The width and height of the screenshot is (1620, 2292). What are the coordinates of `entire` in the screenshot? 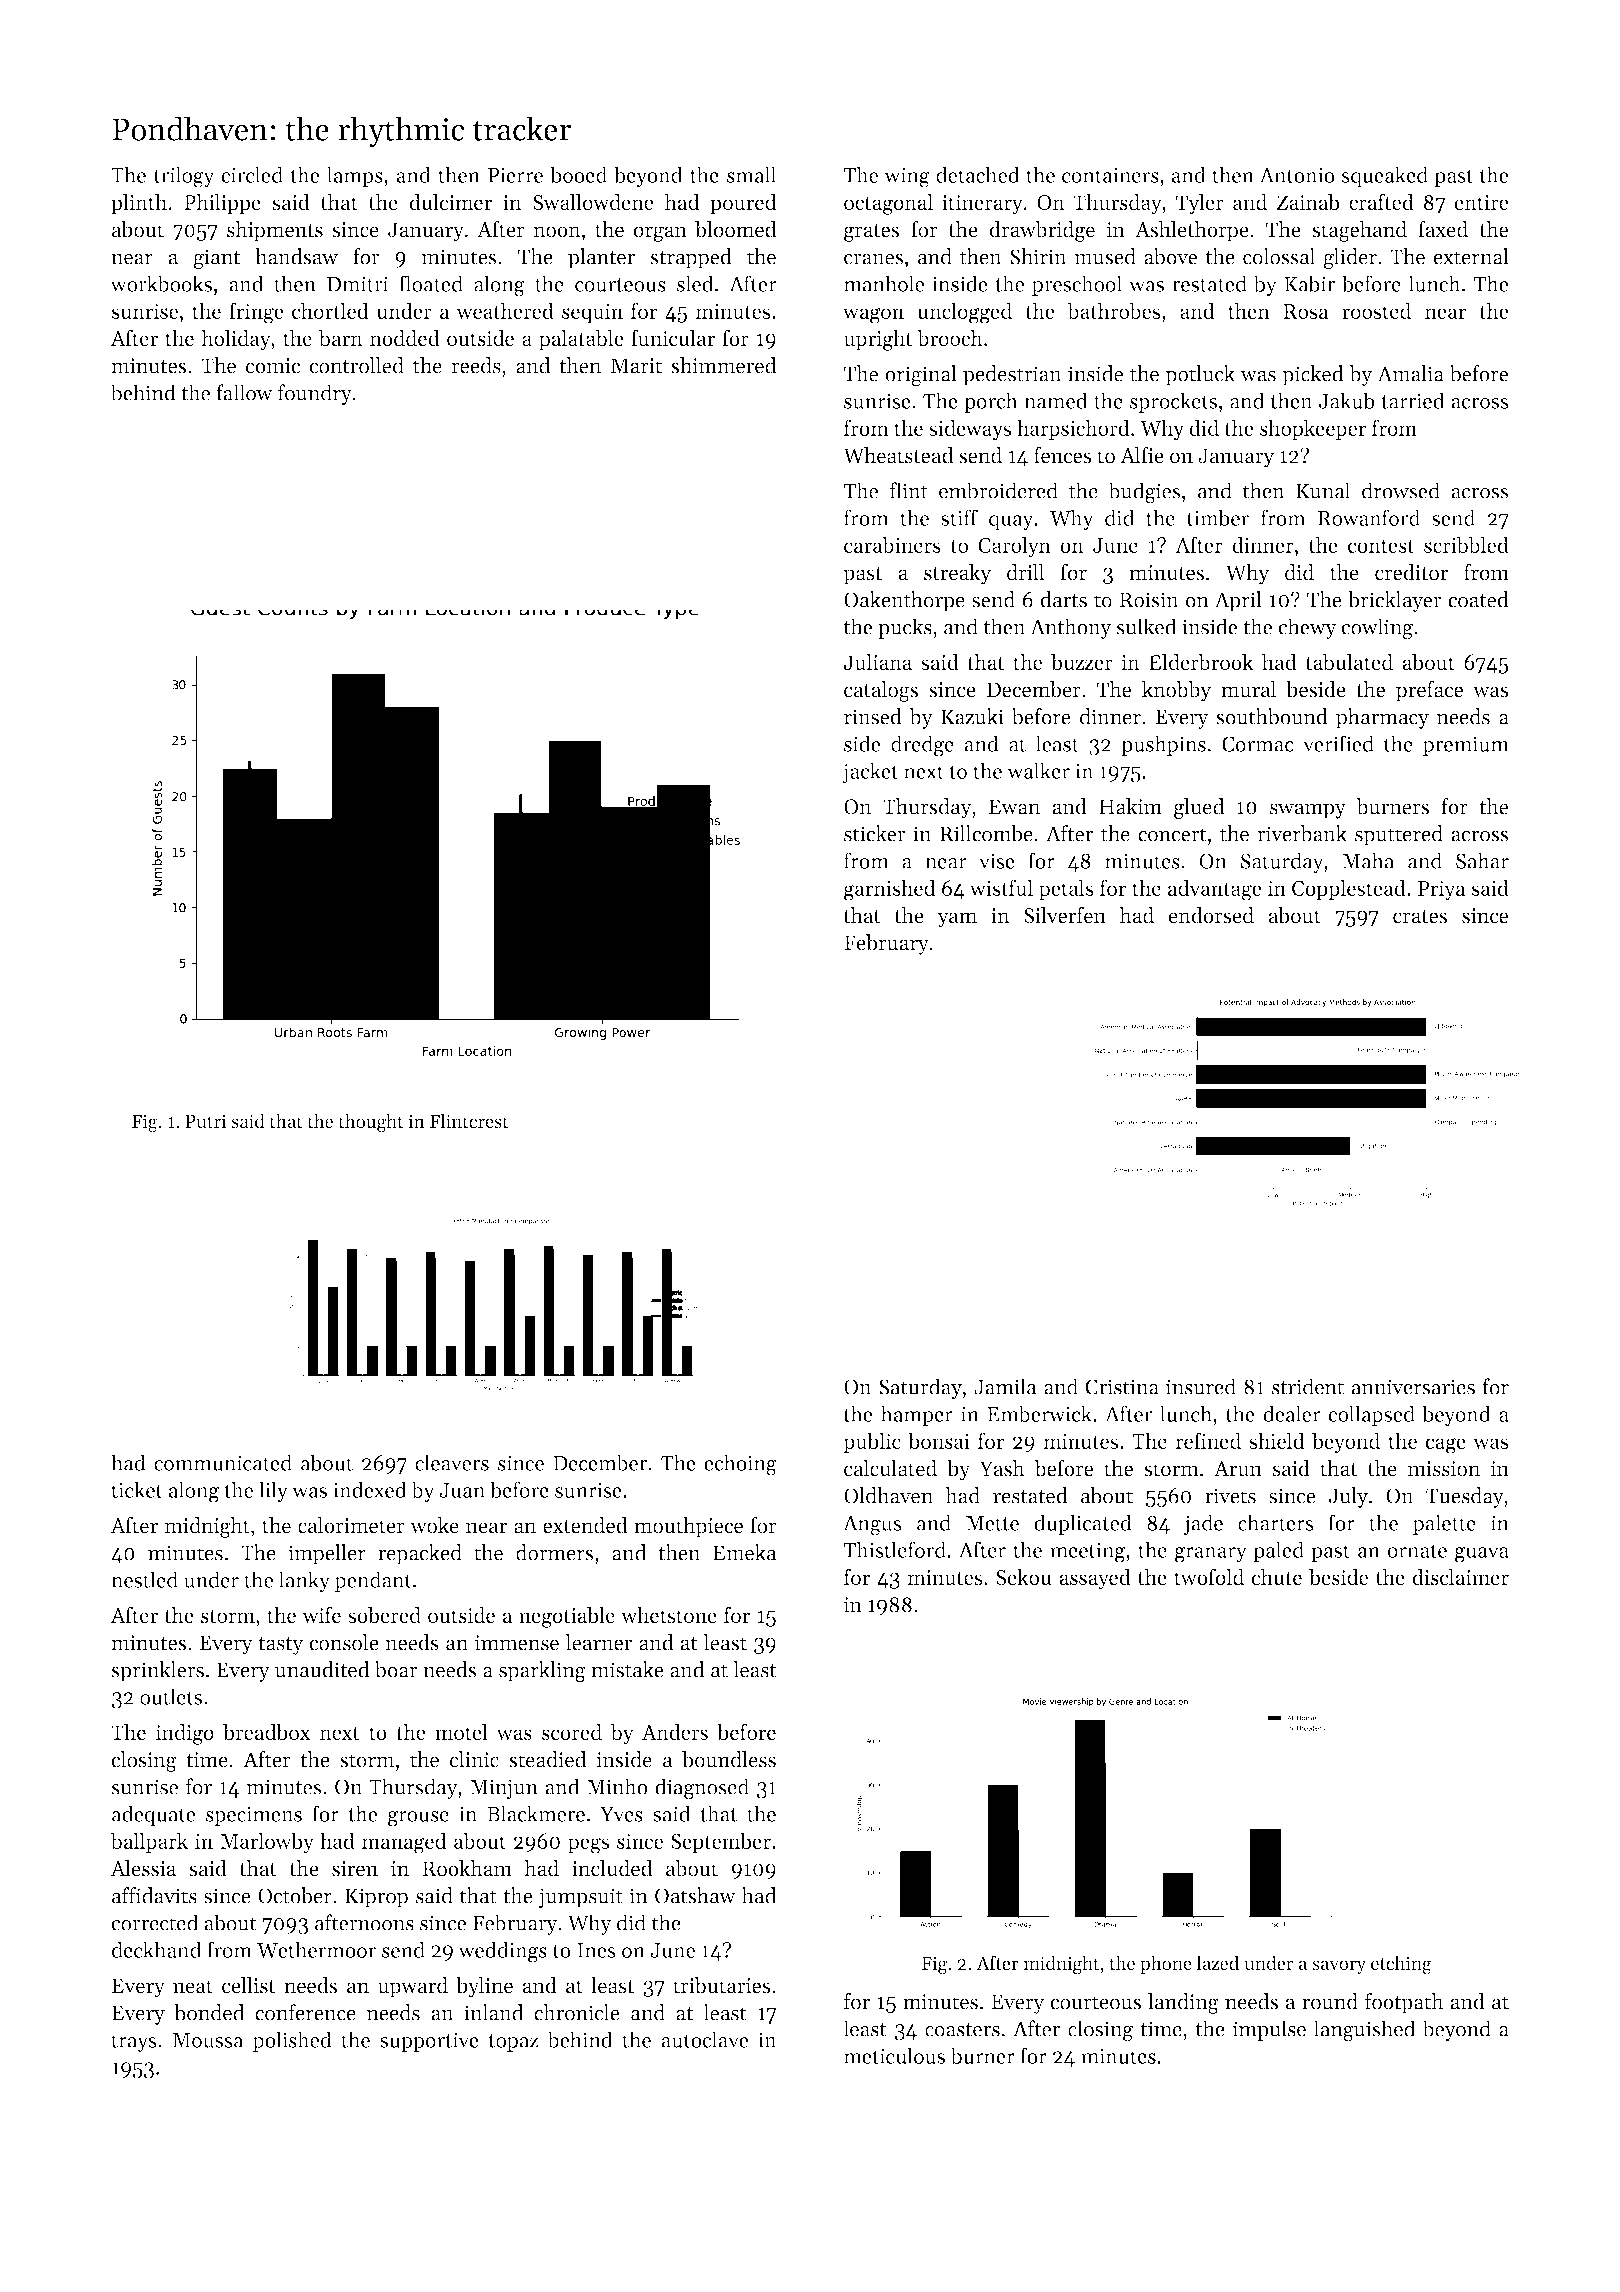 It's located at (1481, 202).
